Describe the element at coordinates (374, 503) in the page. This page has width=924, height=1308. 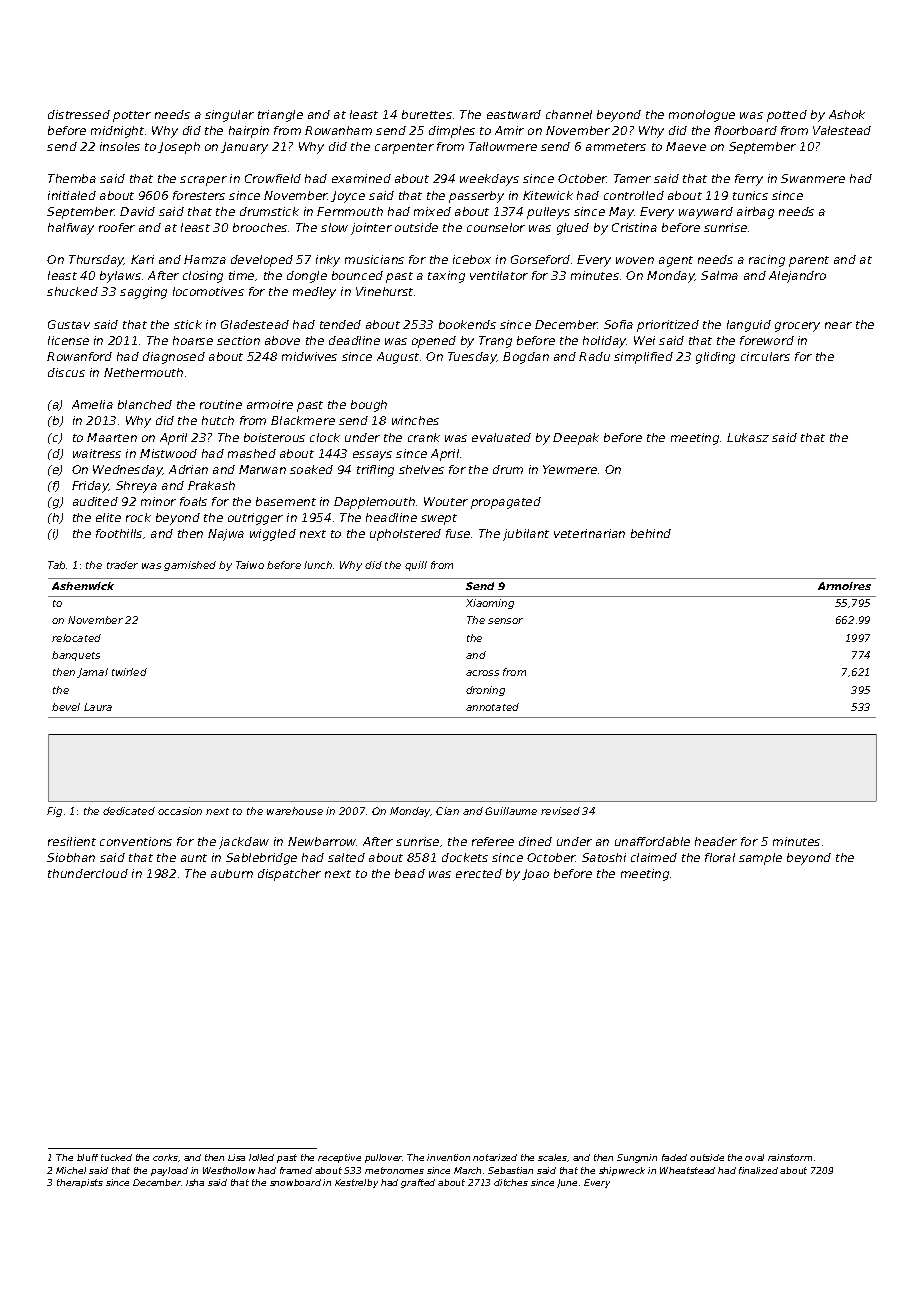
I see `Dapplemouth` at that location.
